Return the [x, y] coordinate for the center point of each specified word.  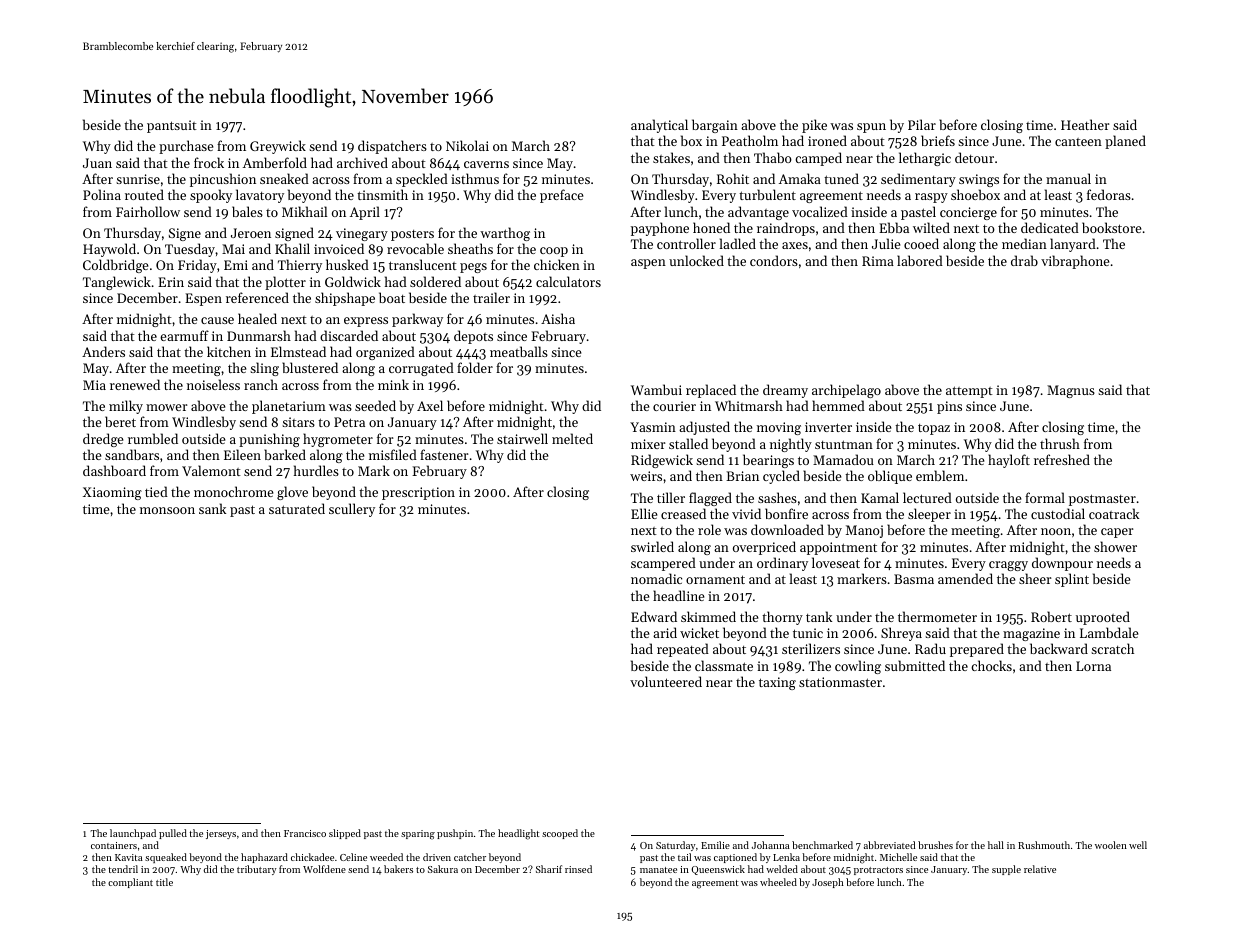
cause [217, 320]
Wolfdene [324, 869]
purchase [186, 147]
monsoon [167, 510]
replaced [711, 391]
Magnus [1071, 391]
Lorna [1093, 666]
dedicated [1050, 227]
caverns [486, 164]
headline [679, 595]
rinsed [578, 869]
